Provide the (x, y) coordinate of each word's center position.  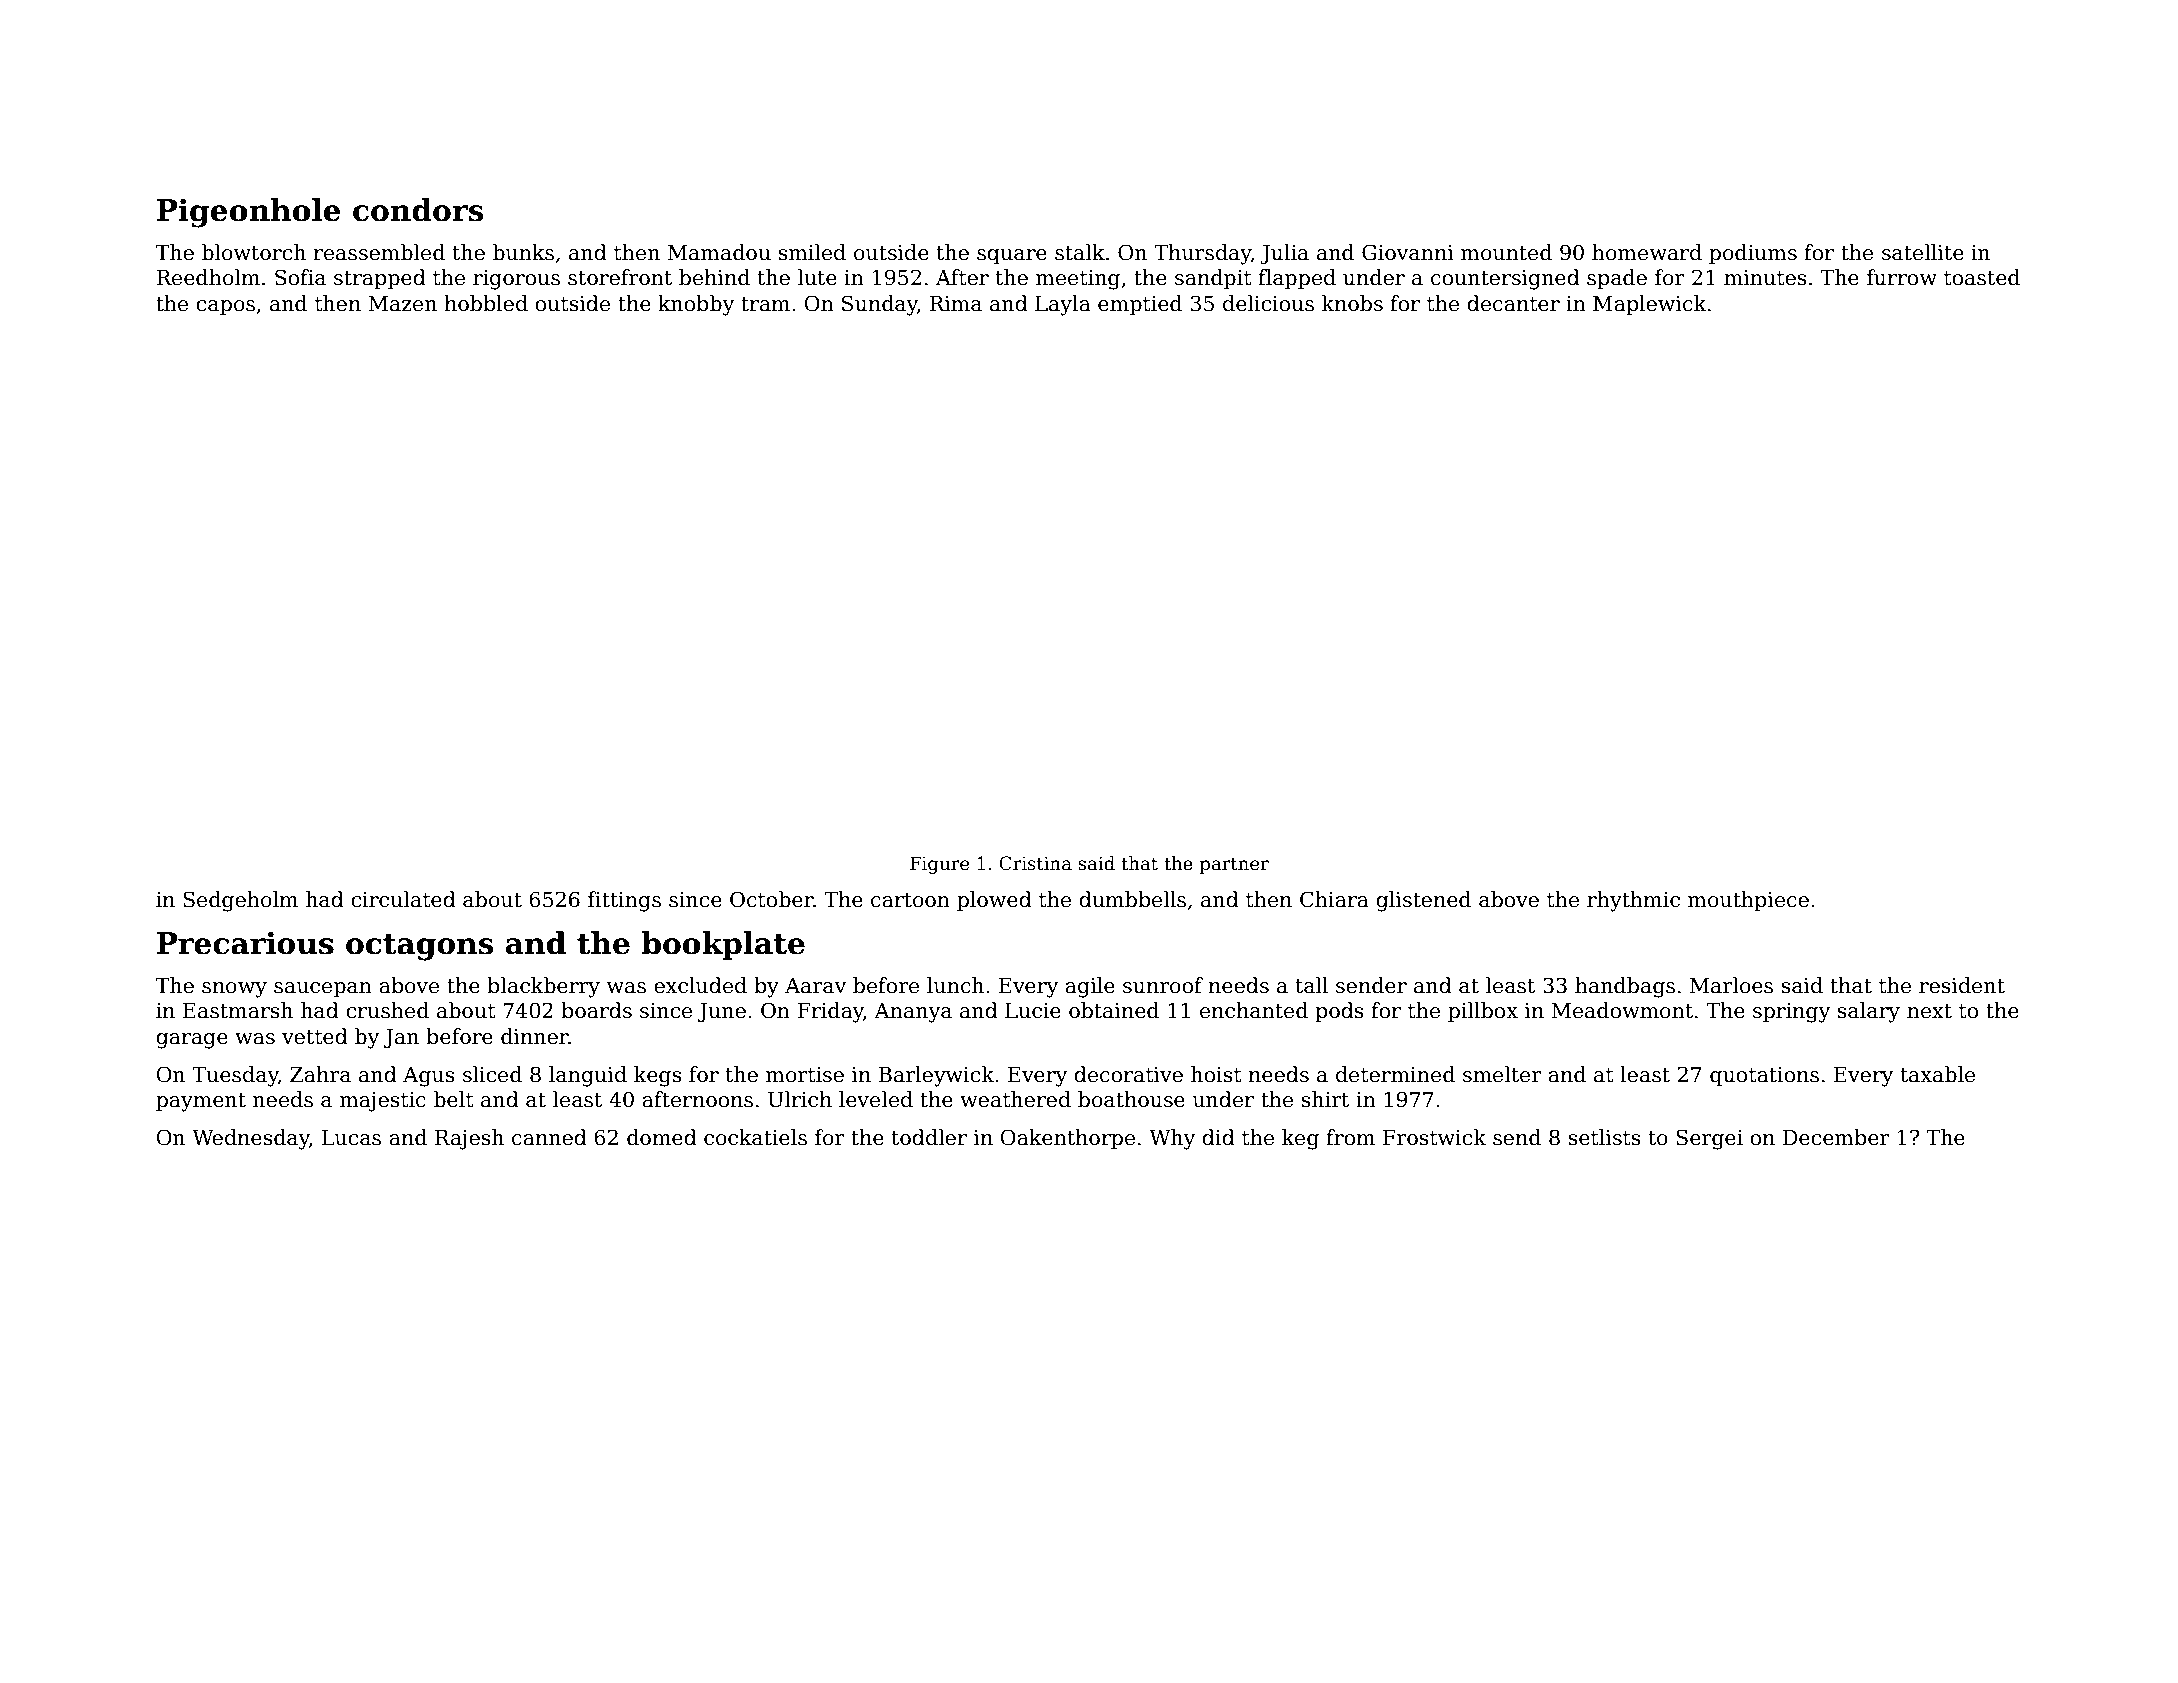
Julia (1284, 254)
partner (1234, 866)
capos (225, 307)
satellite (1923, 252)
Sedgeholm (240, 901)
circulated (403, 899)
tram (765, 304)
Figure (939, 865)
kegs (657, 1076)
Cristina (1035, 863)
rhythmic (1633, 901)
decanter (1513, 303)
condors (418, 210)
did (1218, 1137)
